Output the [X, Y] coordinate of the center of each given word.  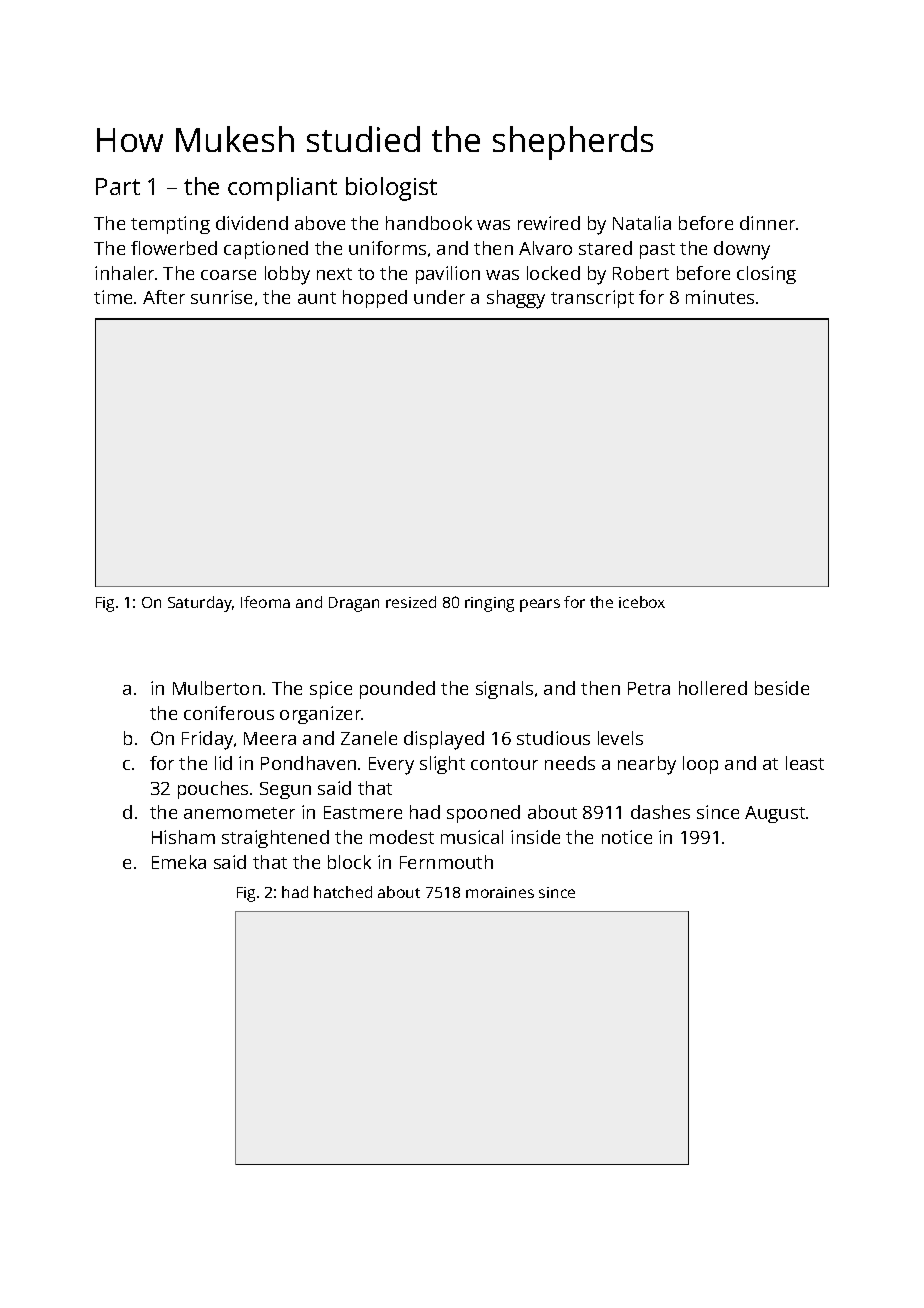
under [439, 297]
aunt [317, 298]
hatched [343, 892]
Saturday [200, 604]
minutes [720, 297]
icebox [642, 602]
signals [504, 690]
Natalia [642, 223]
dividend [252, 223]
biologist [391, 189]
